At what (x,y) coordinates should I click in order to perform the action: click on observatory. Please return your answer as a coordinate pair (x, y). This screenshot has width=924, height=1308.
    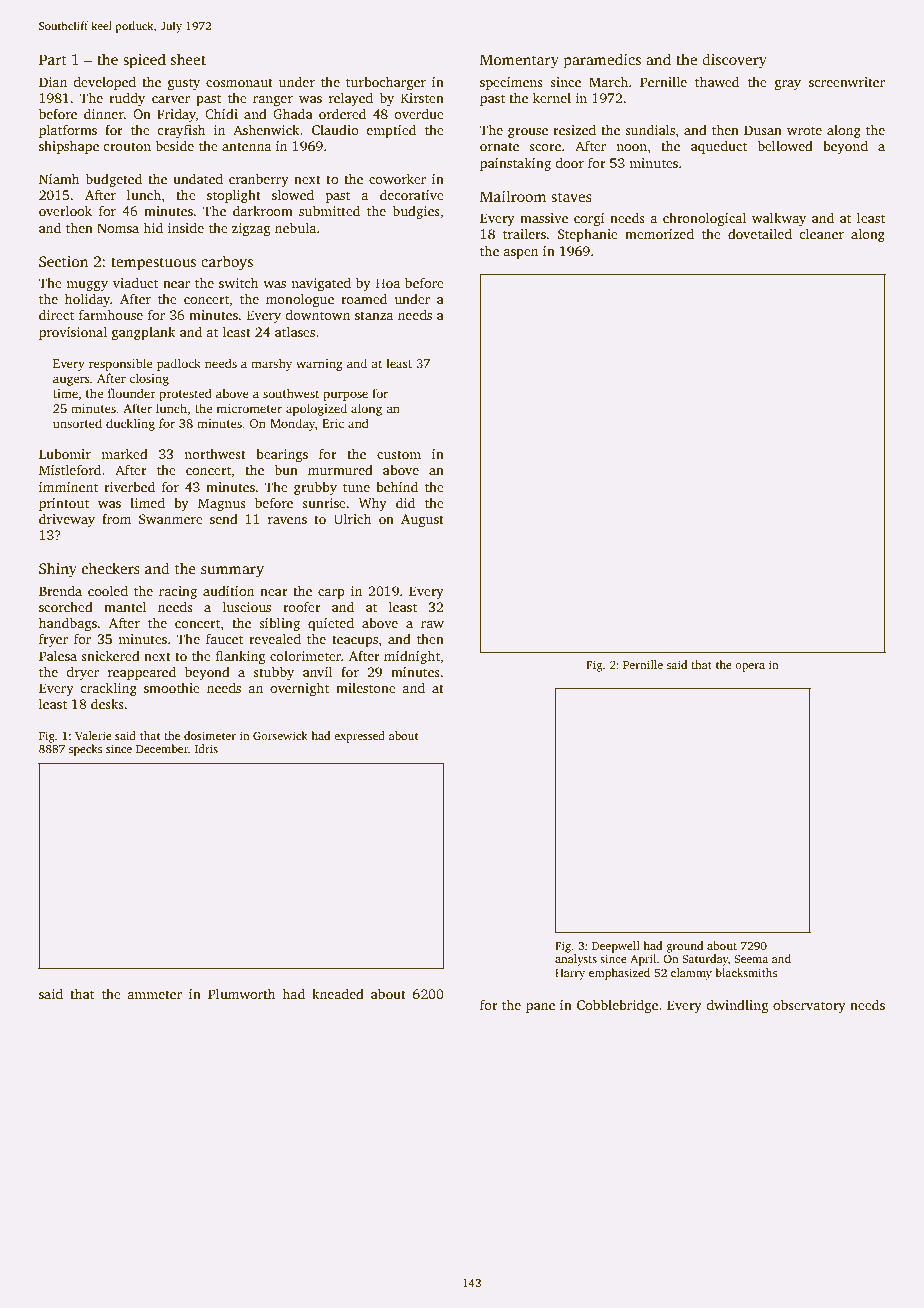
    Looking at the image, I should click on (809, 1006).
